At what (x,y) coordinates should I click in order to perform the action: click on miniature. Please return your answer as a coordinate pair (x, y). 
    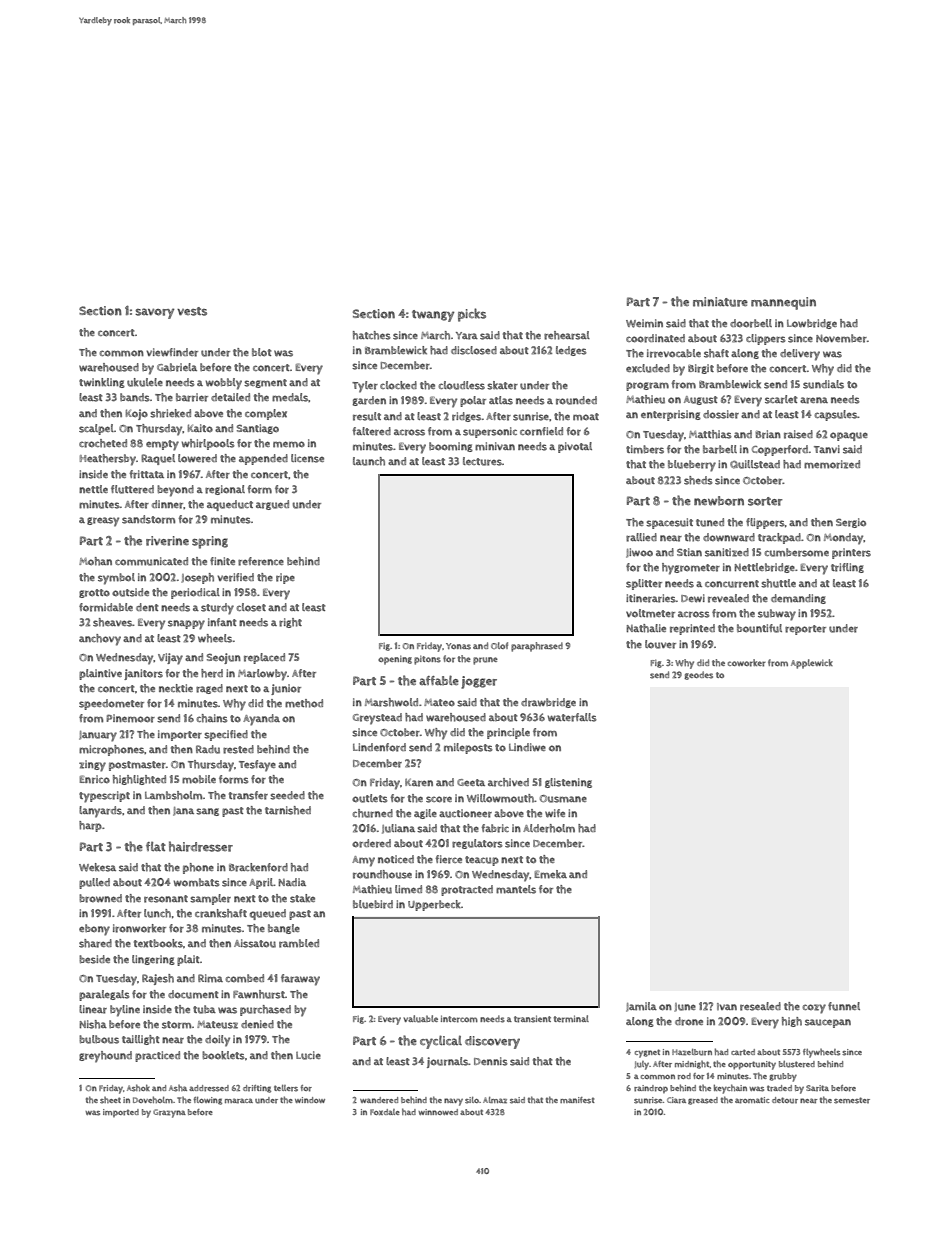
    Looking at the image, I should click on (720, 302).
